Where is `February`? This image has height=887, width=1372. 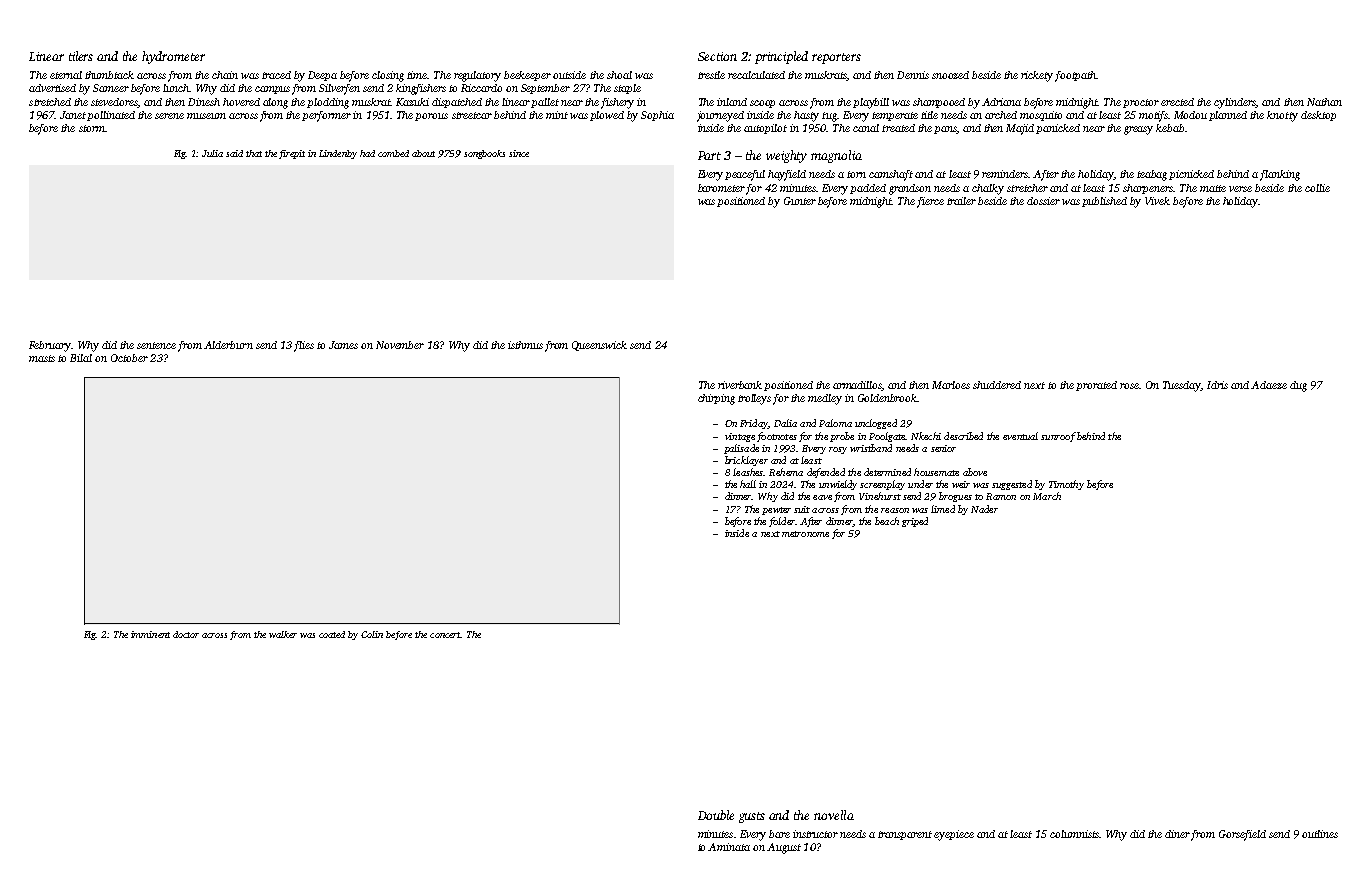 February is located at coordinates (50, 346).
